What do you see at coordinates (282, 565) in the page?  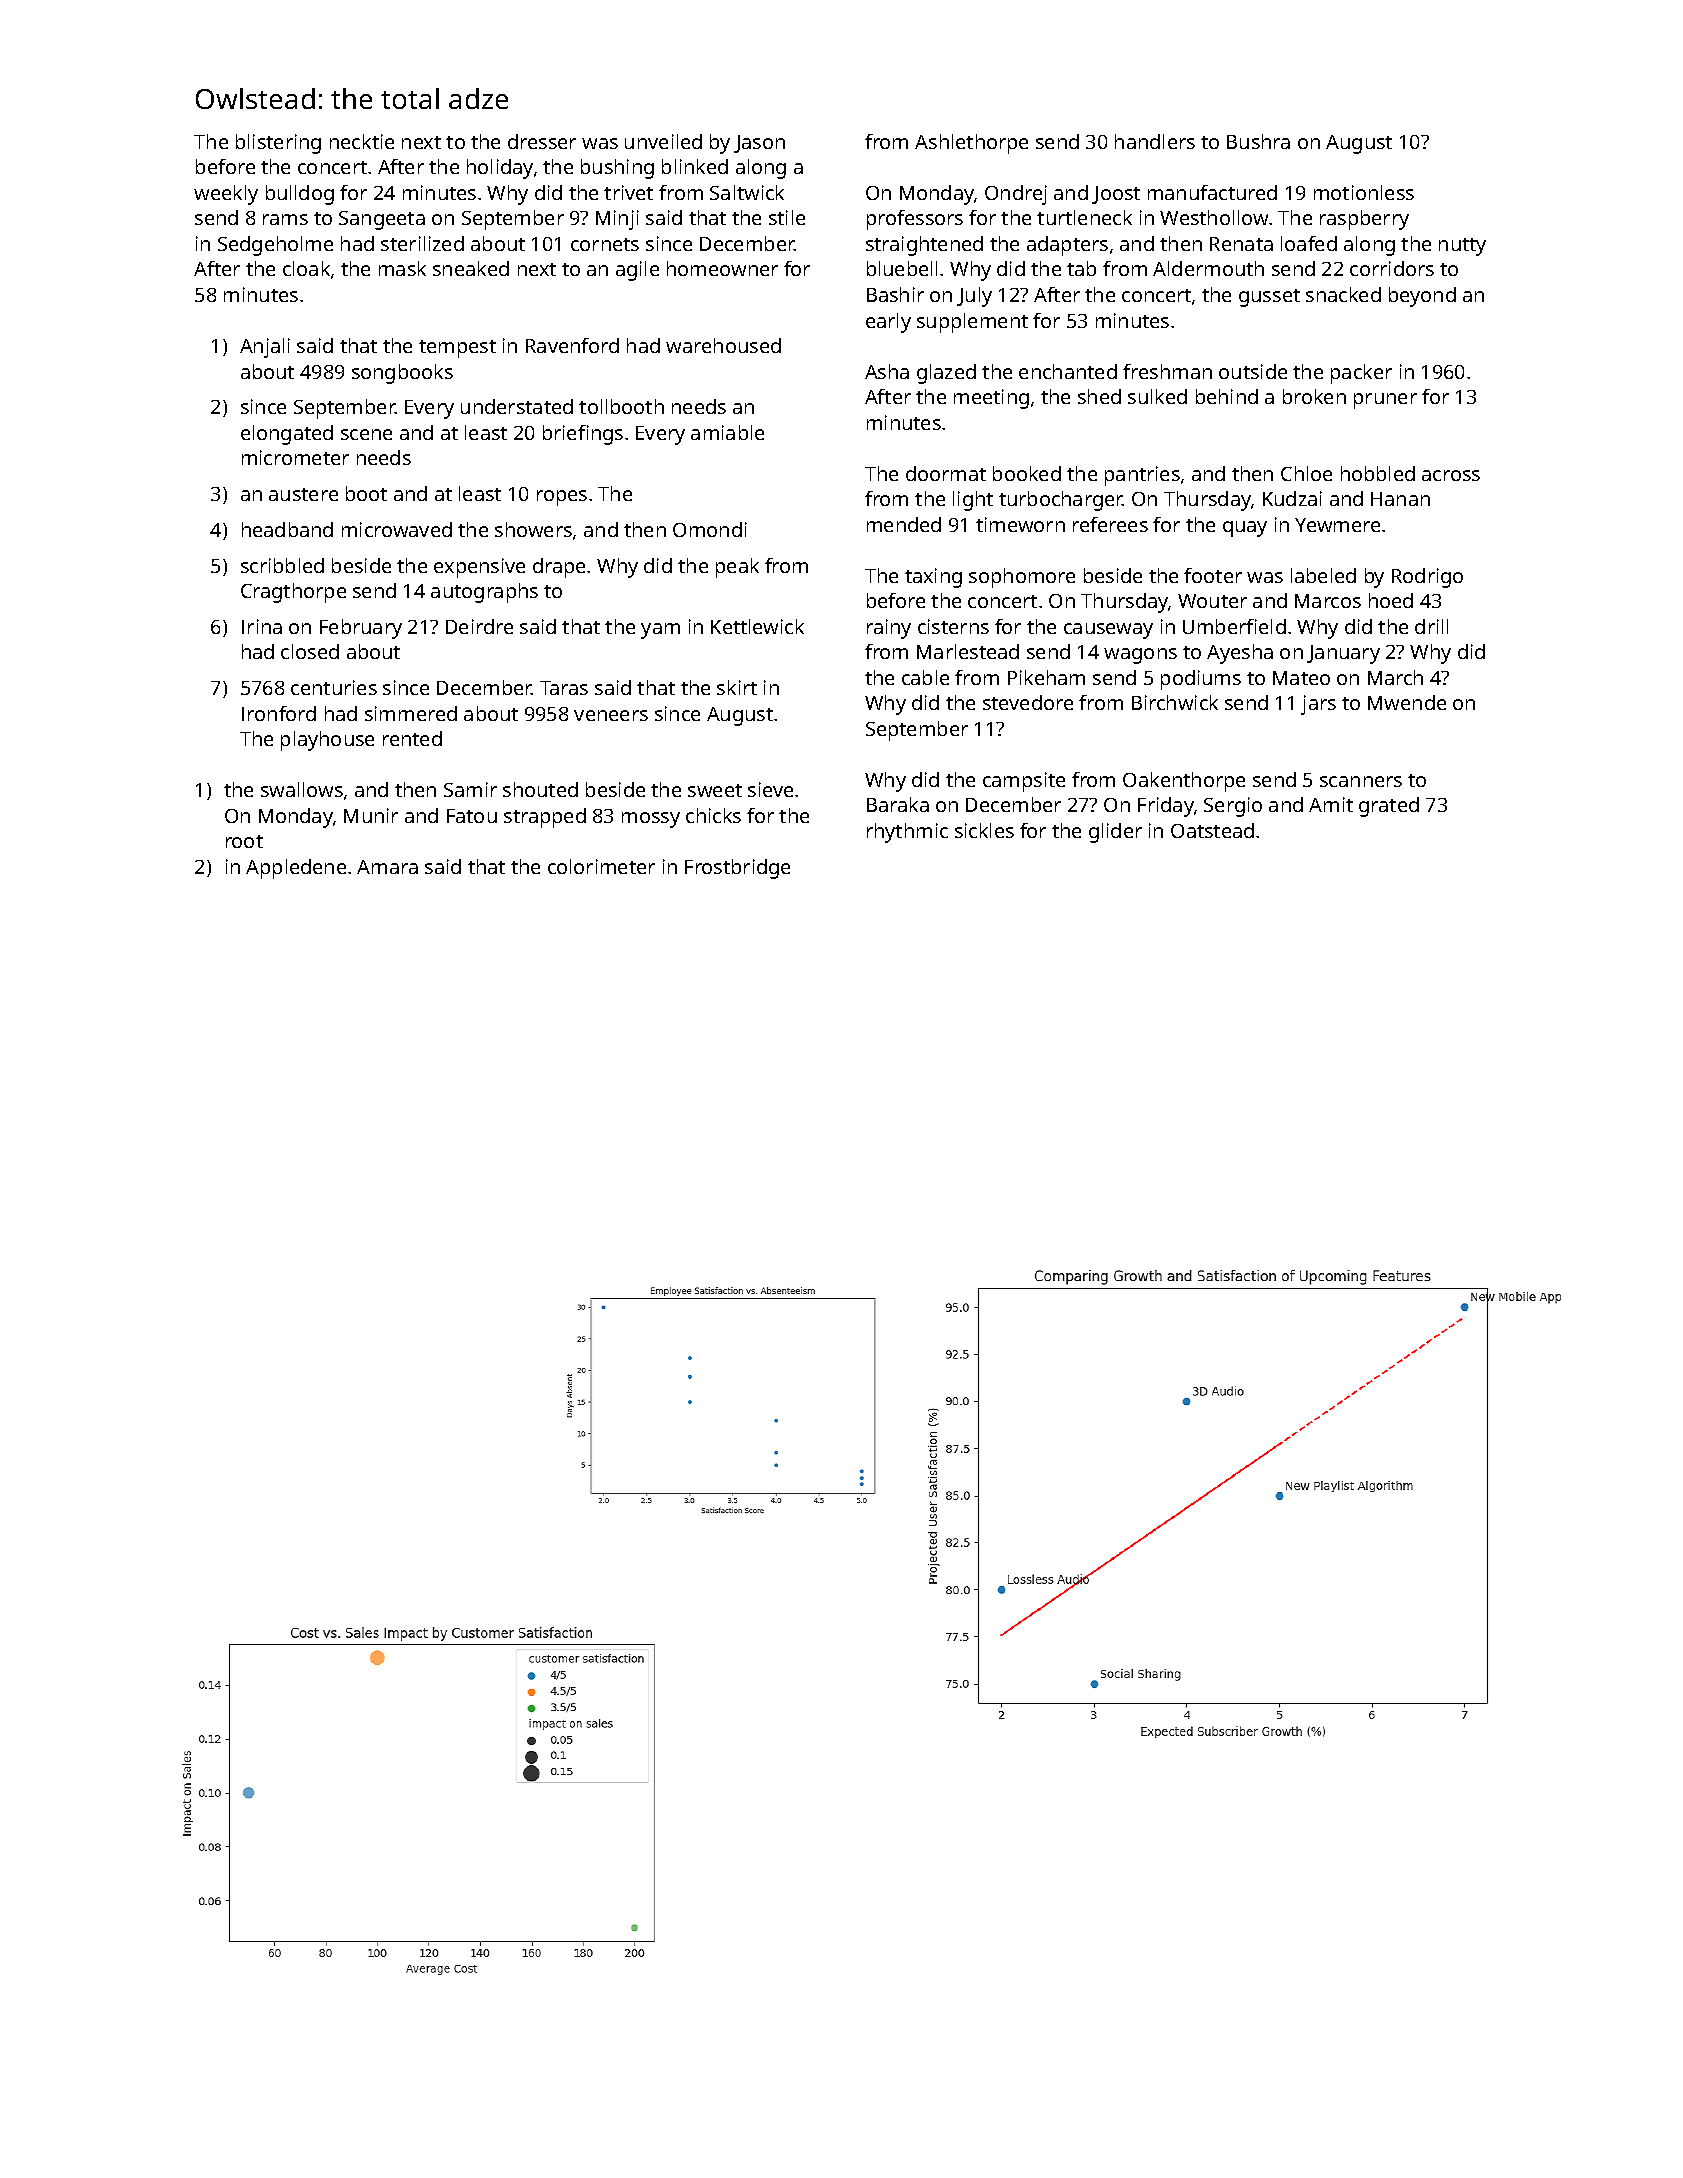 I see `scribbled` at bounding box center [282, 565].
